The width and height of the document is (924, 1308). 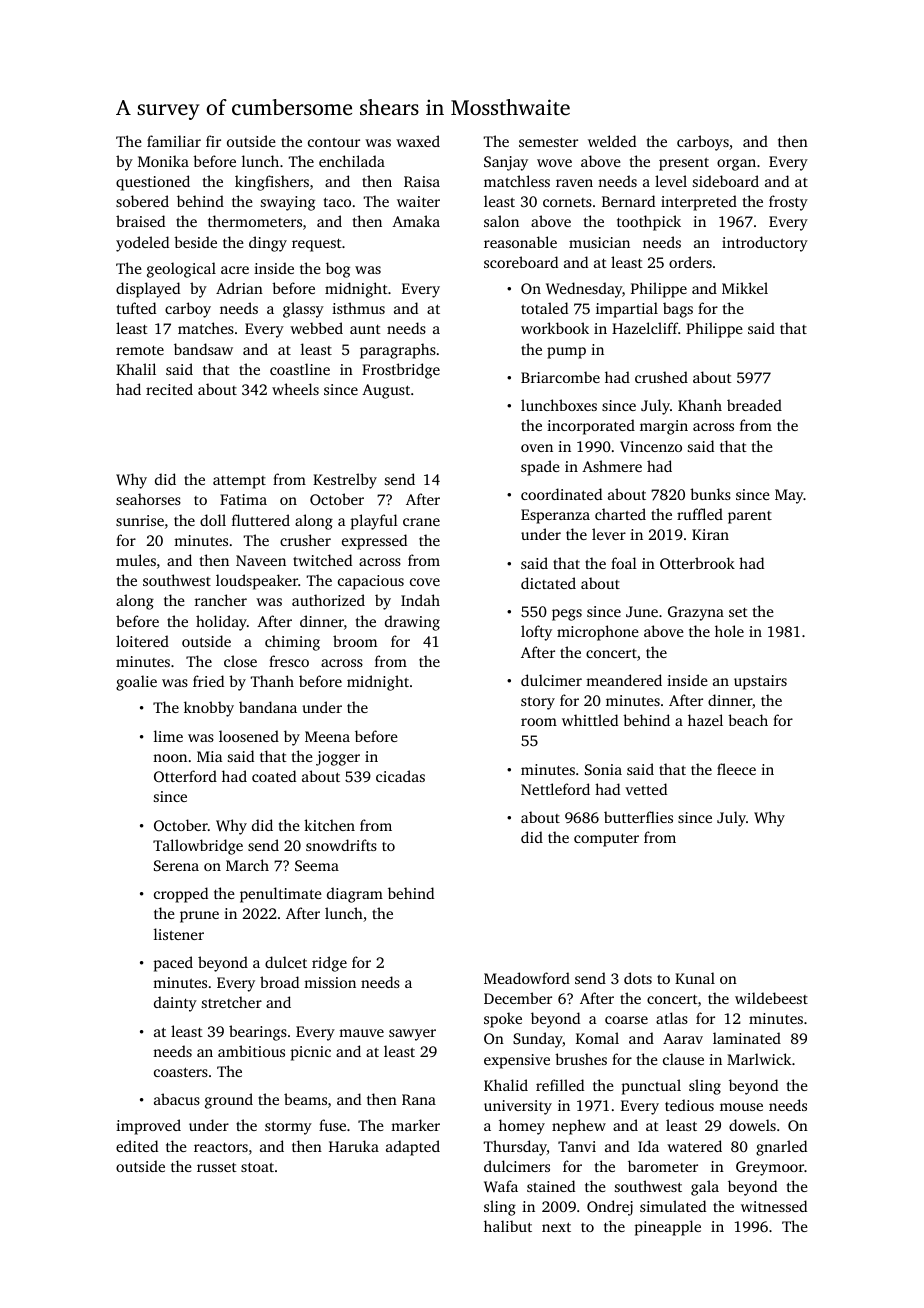 I want to click on loitered, so click(x=142, y=641).
